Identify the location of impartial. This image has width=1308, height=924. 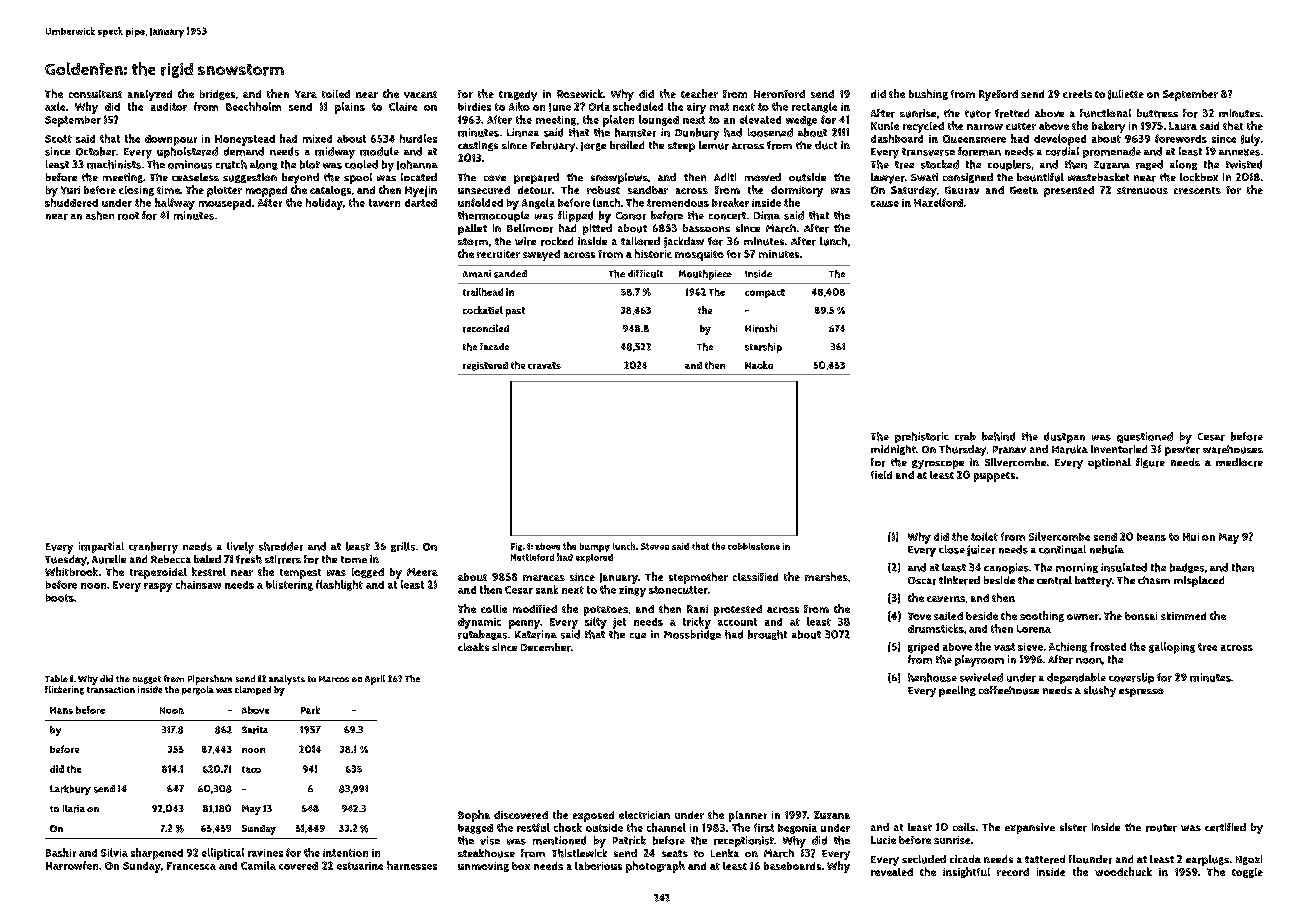
(101, 547).
